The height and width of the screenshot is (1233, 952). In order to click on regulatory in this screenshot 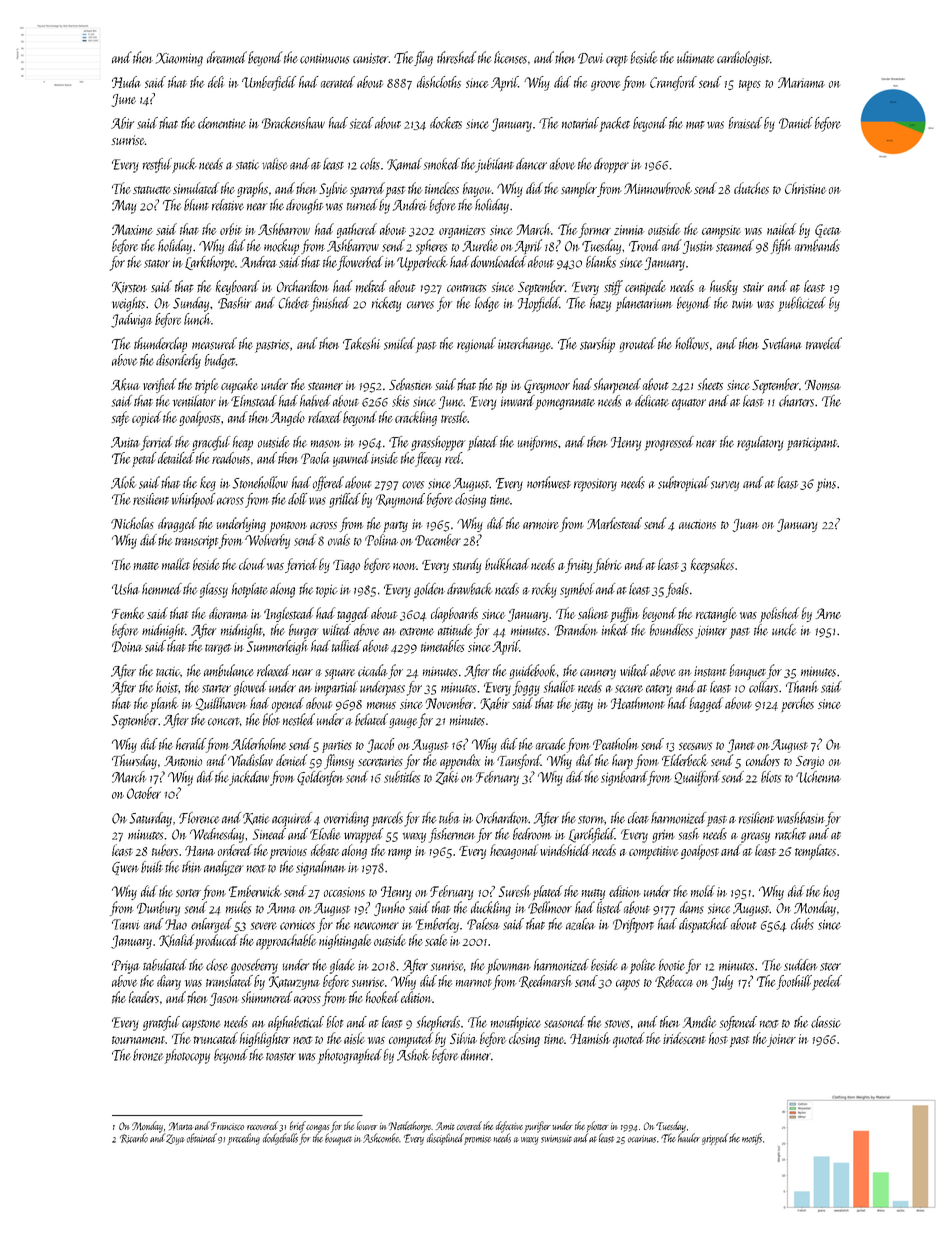, I will do `click(760, 443)`.
